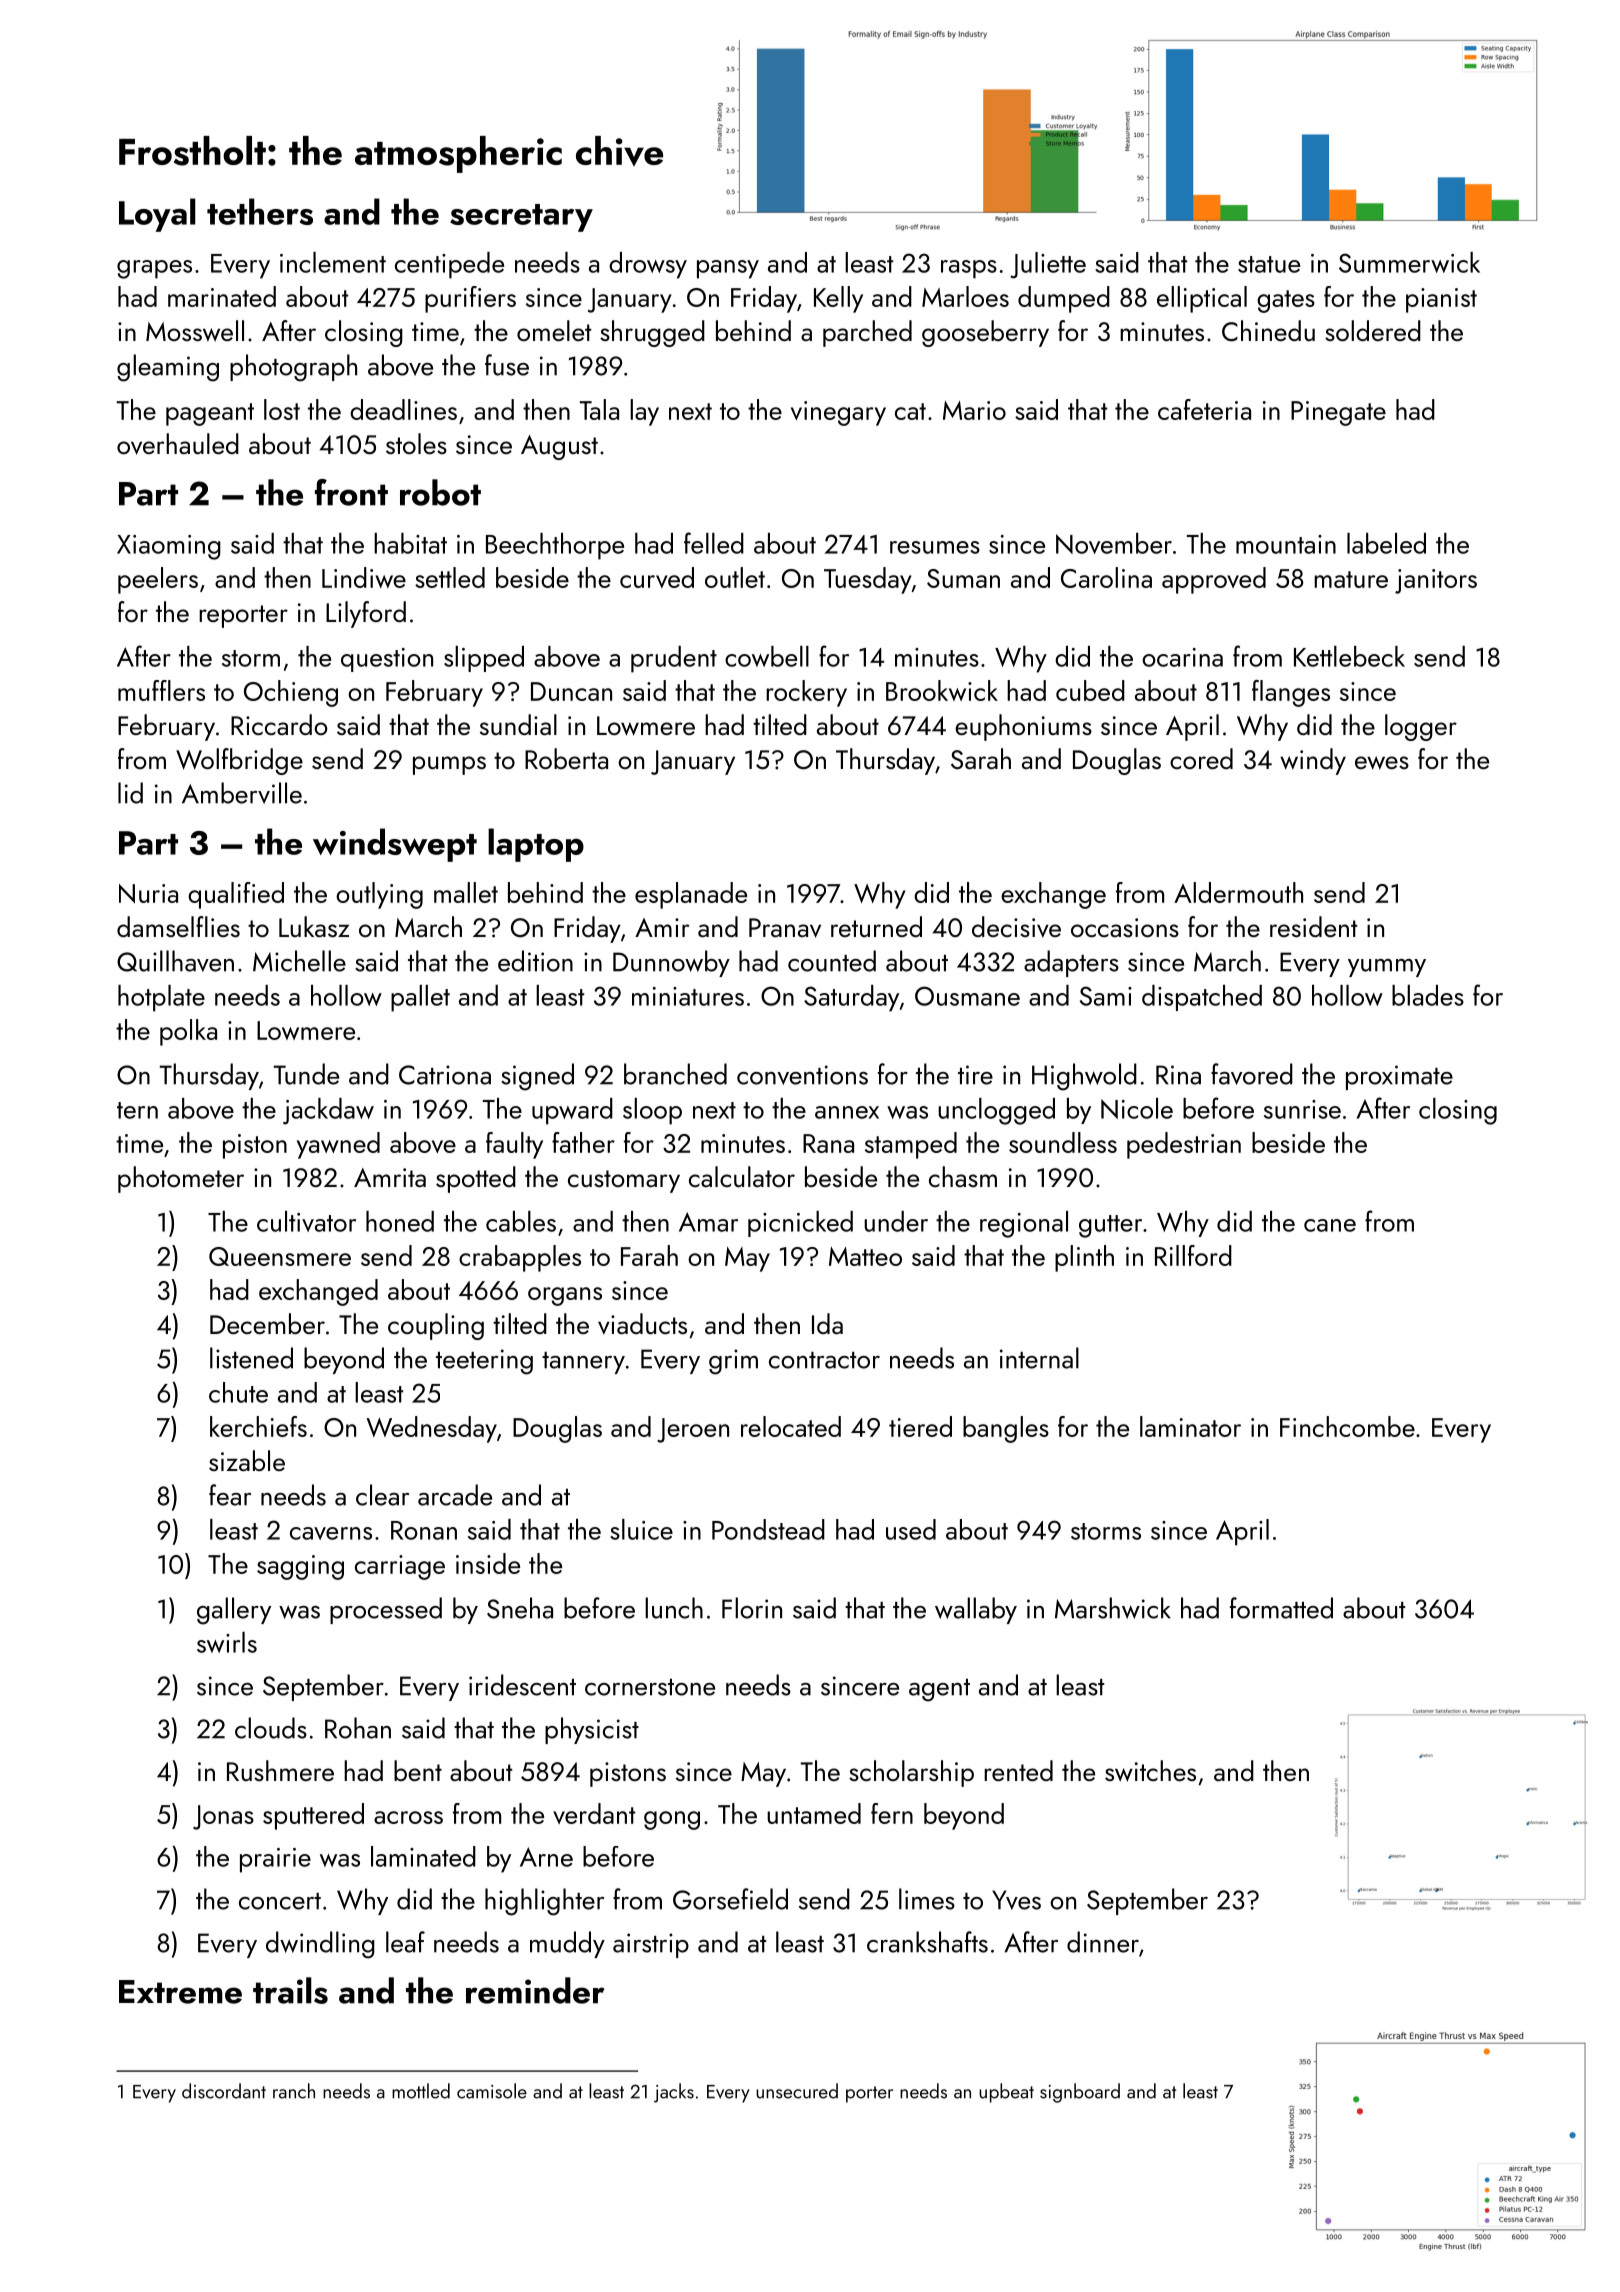  What do you see at coordinates (291, 693) in the image?
I see `Ochieng` at bounding box center [291, 693].
